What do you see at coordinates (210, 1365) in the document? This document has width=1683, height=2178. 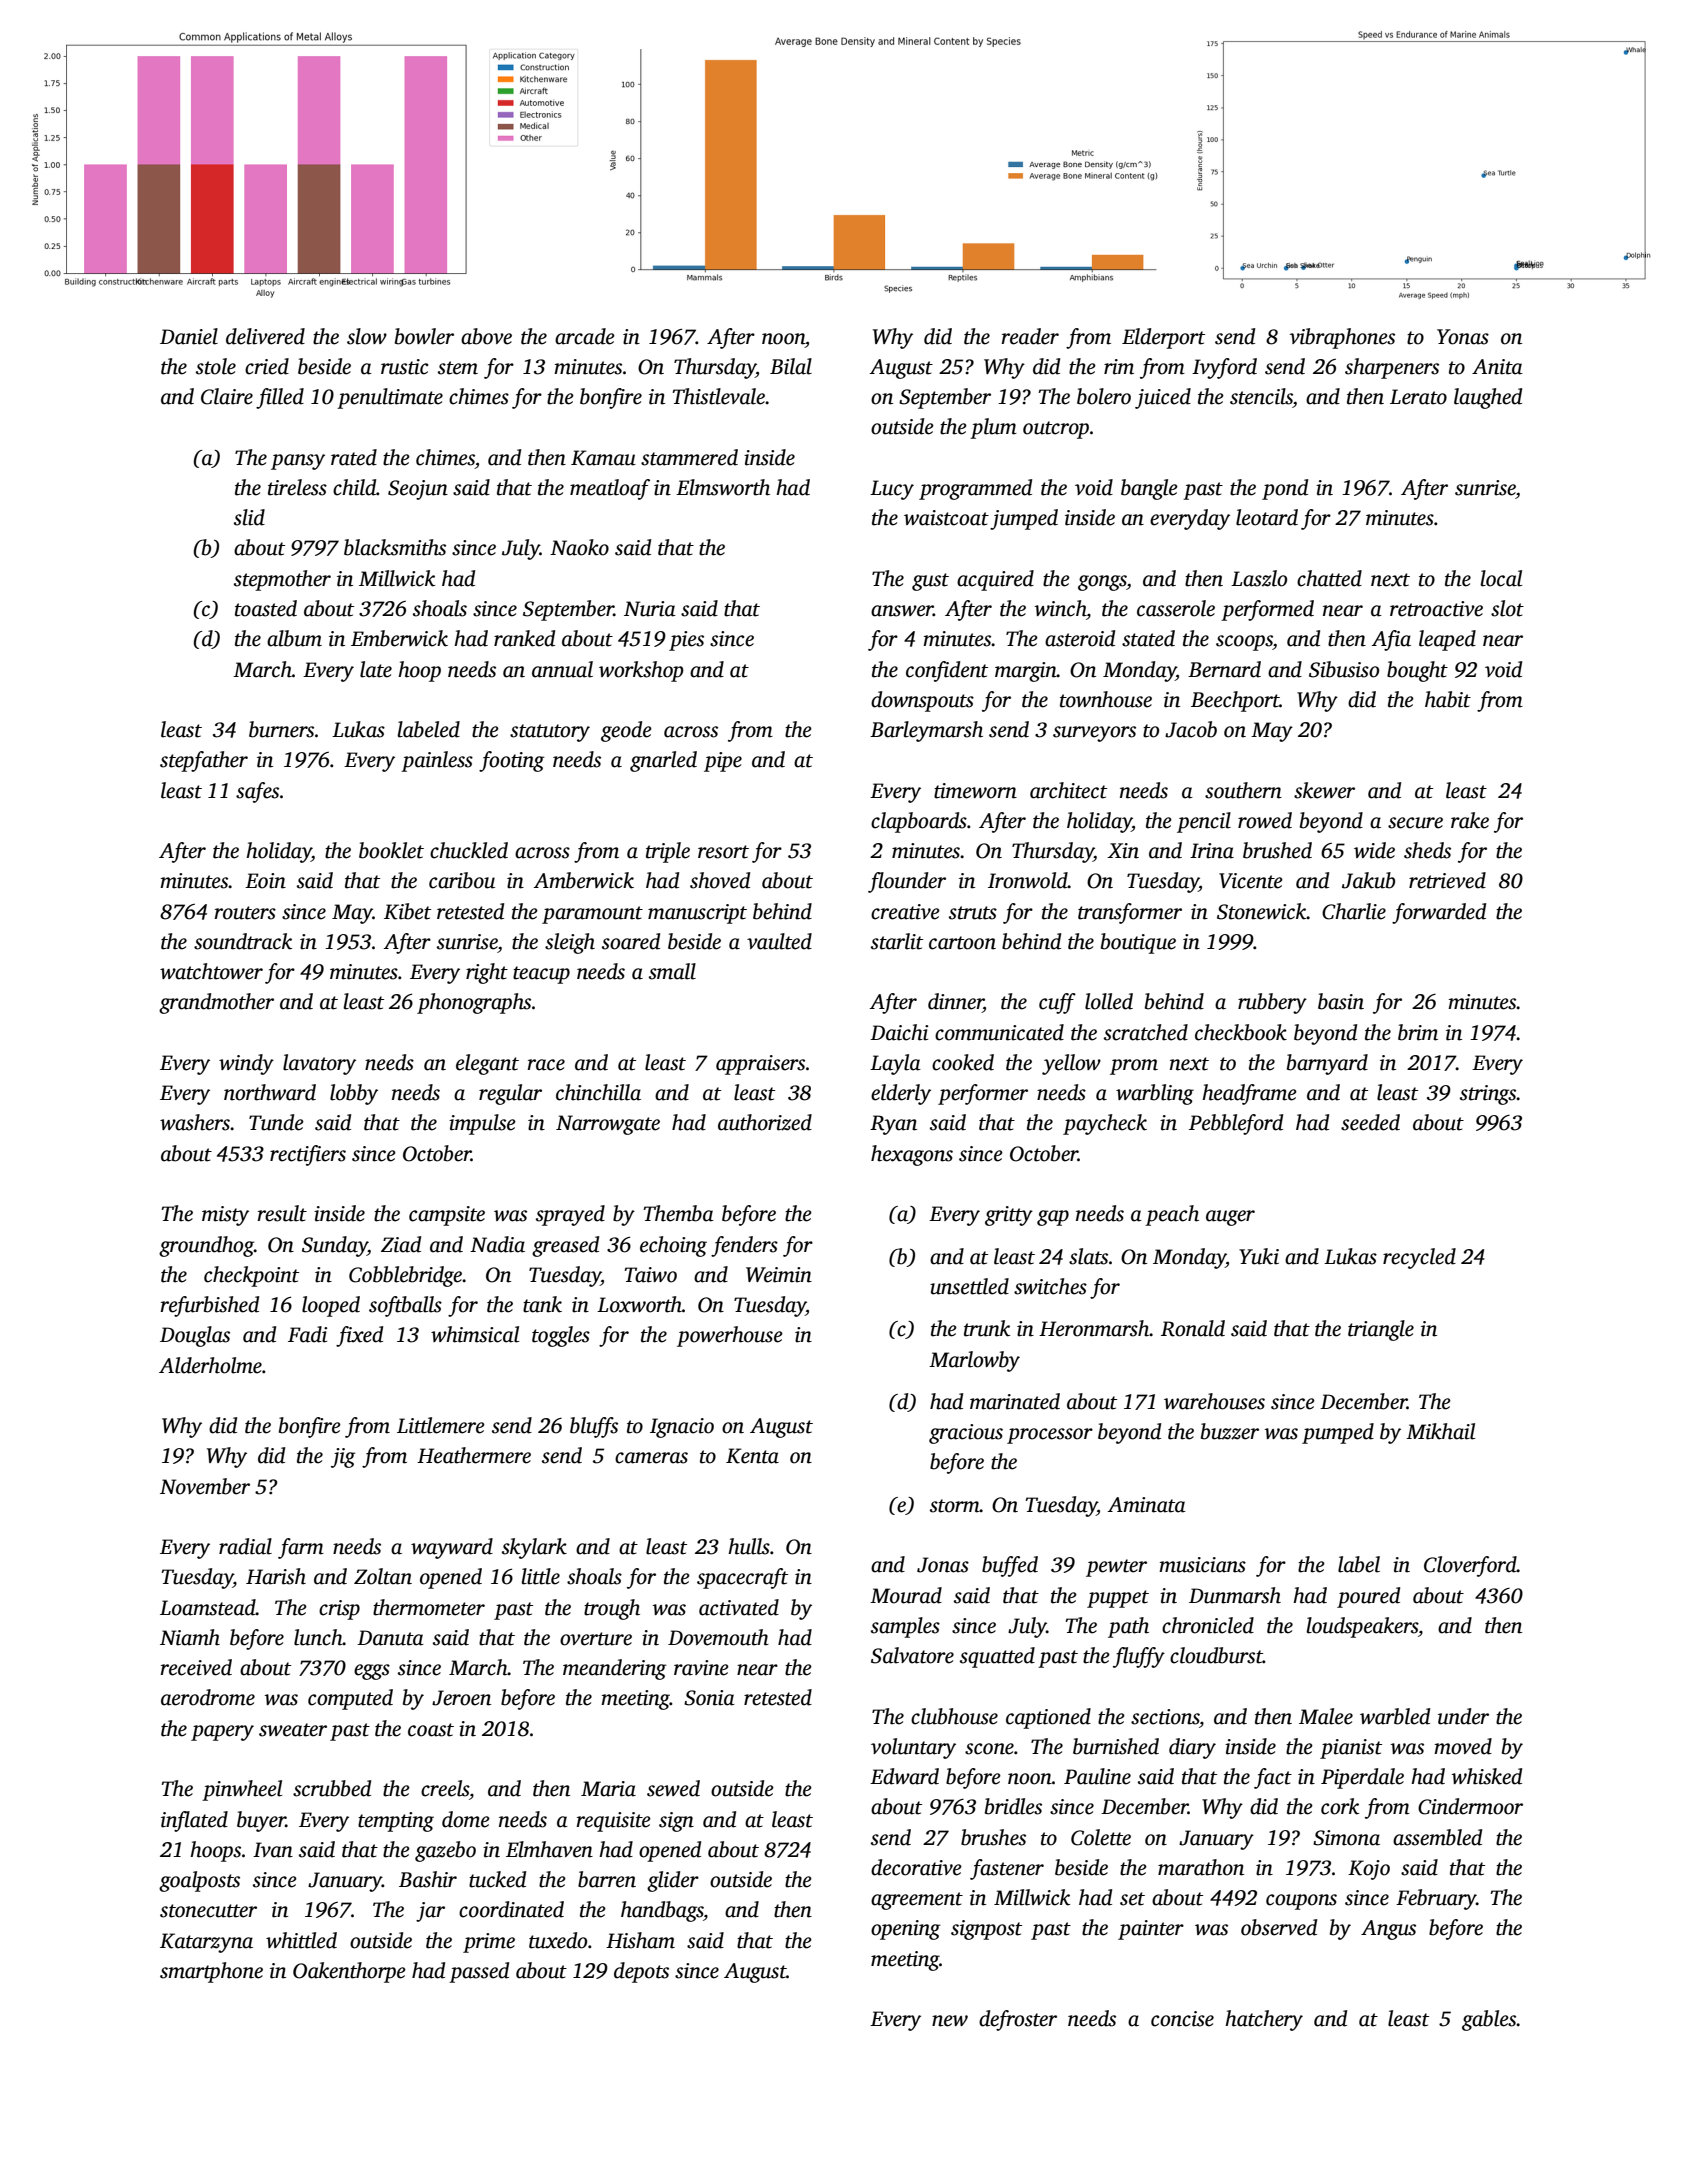 I see `Alderholme` at bounding box center [210, 1365].
